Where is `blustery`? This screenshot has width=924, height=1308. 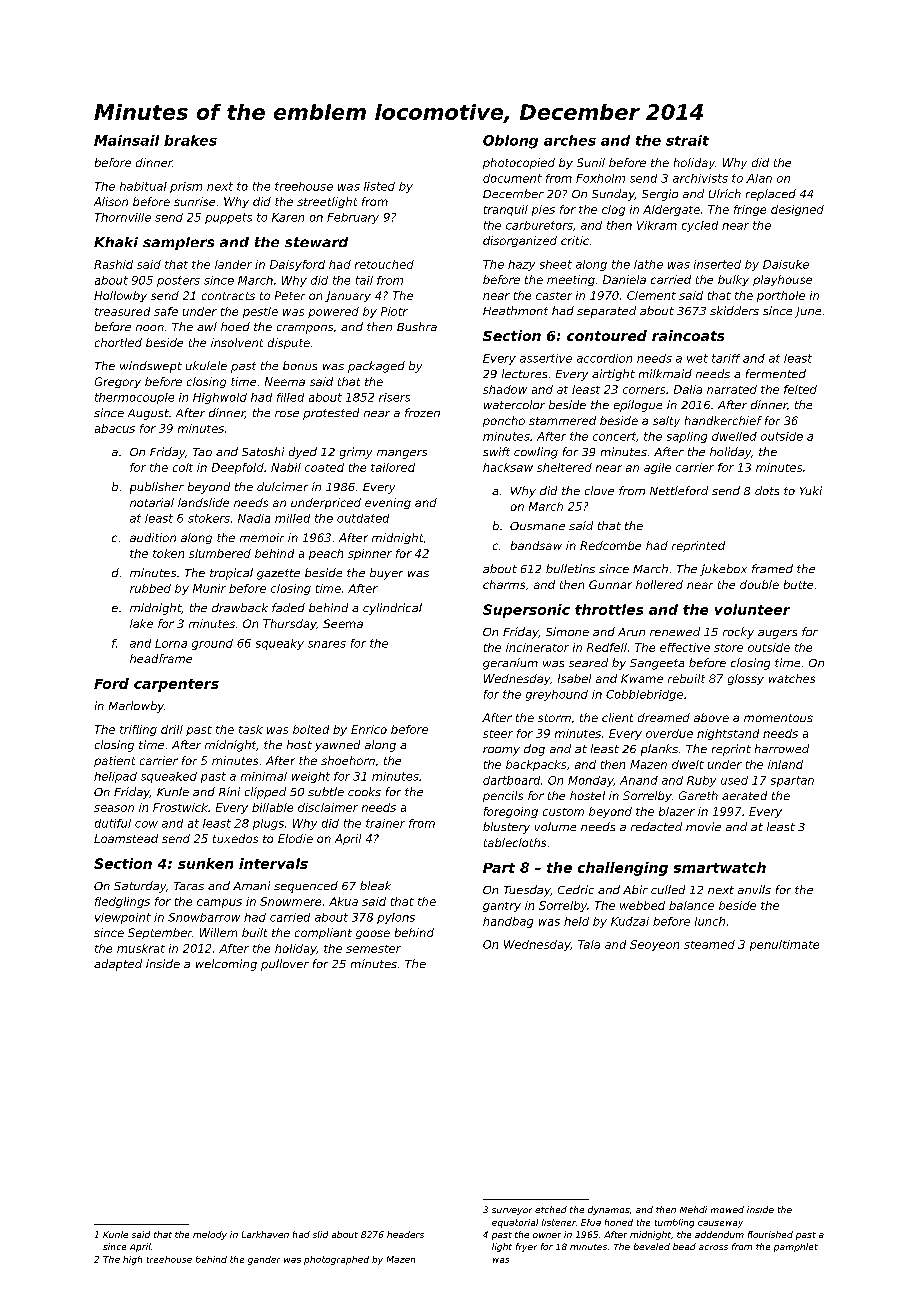 blustery is located at coordinates (506, 828).
